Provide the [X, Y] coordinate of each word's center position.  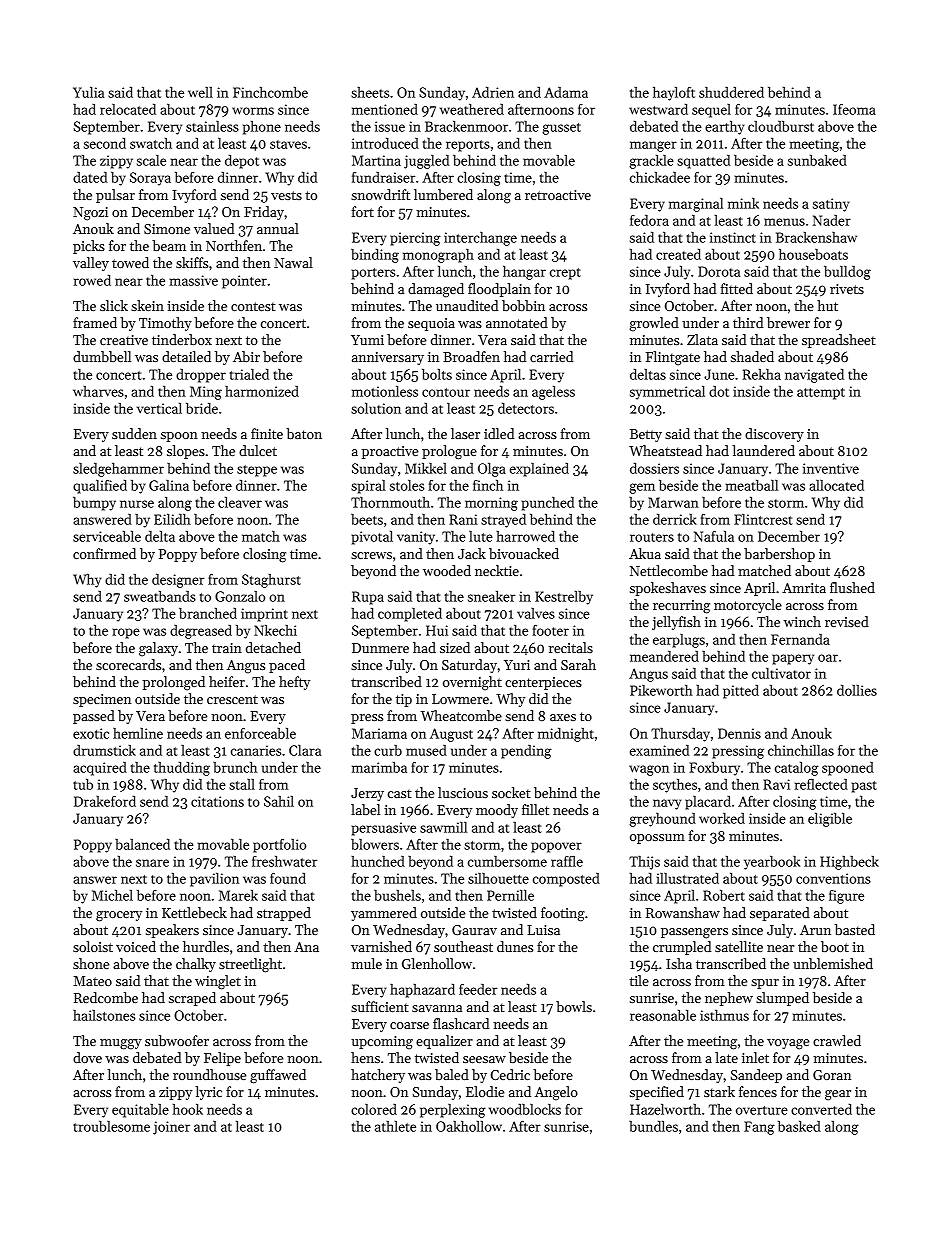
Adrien [493, 92]
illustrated [688, 878]
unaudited [467, 305]
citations [217, 801]
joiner [171, 1128]
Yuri [517, 665]
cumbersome [507, 861]
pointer [244, 282]
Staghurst [271, 581]
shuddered [731, 92]
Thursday [680, 735]
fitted [736, 288]
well [200, 92]
